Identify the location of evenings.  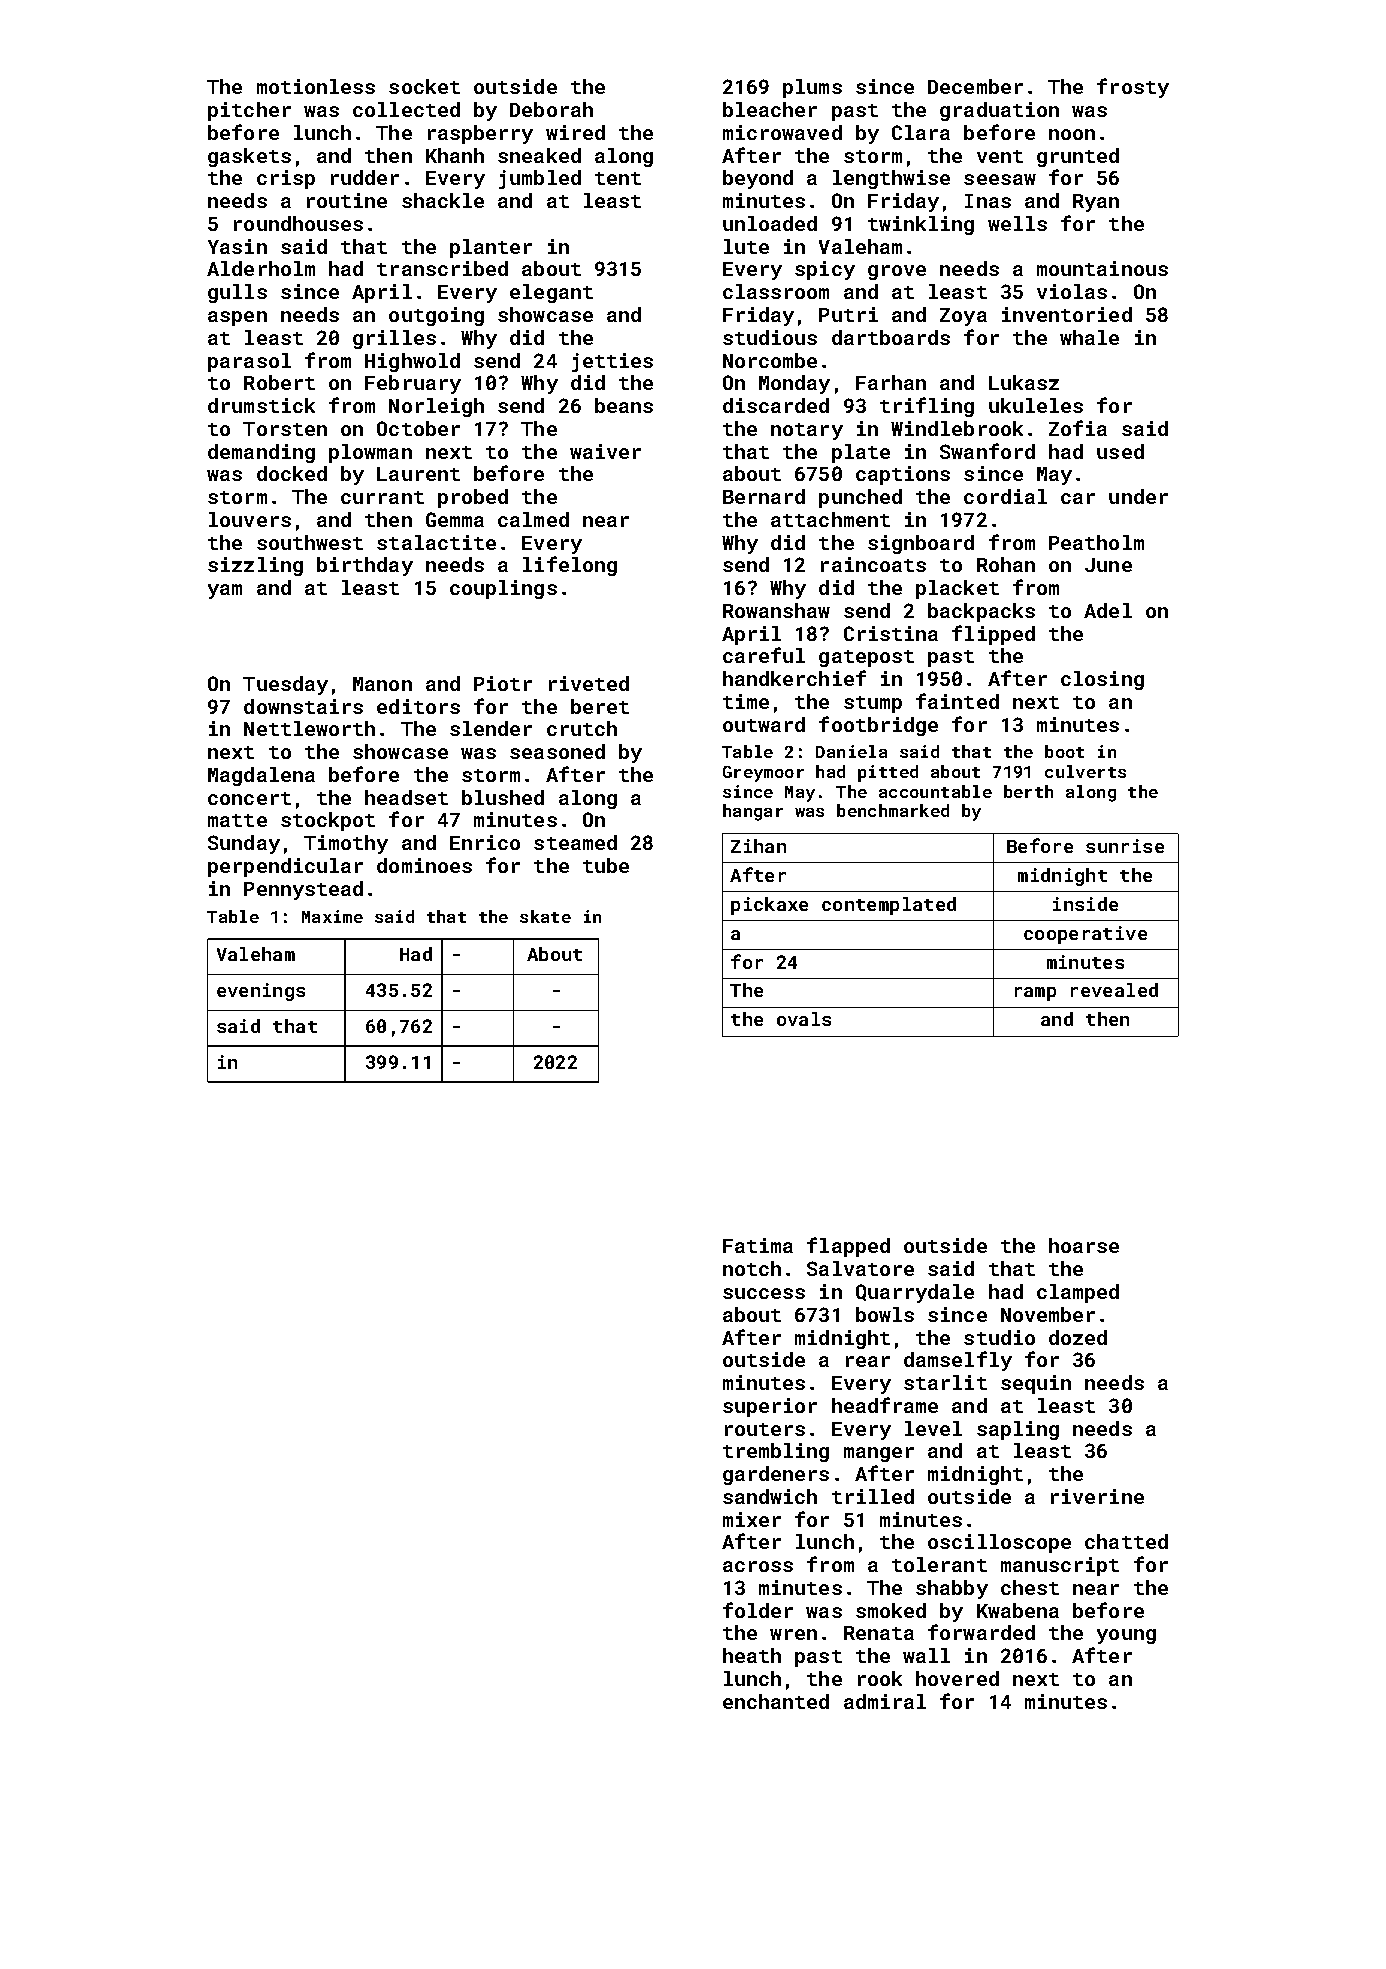
(261, 992).
